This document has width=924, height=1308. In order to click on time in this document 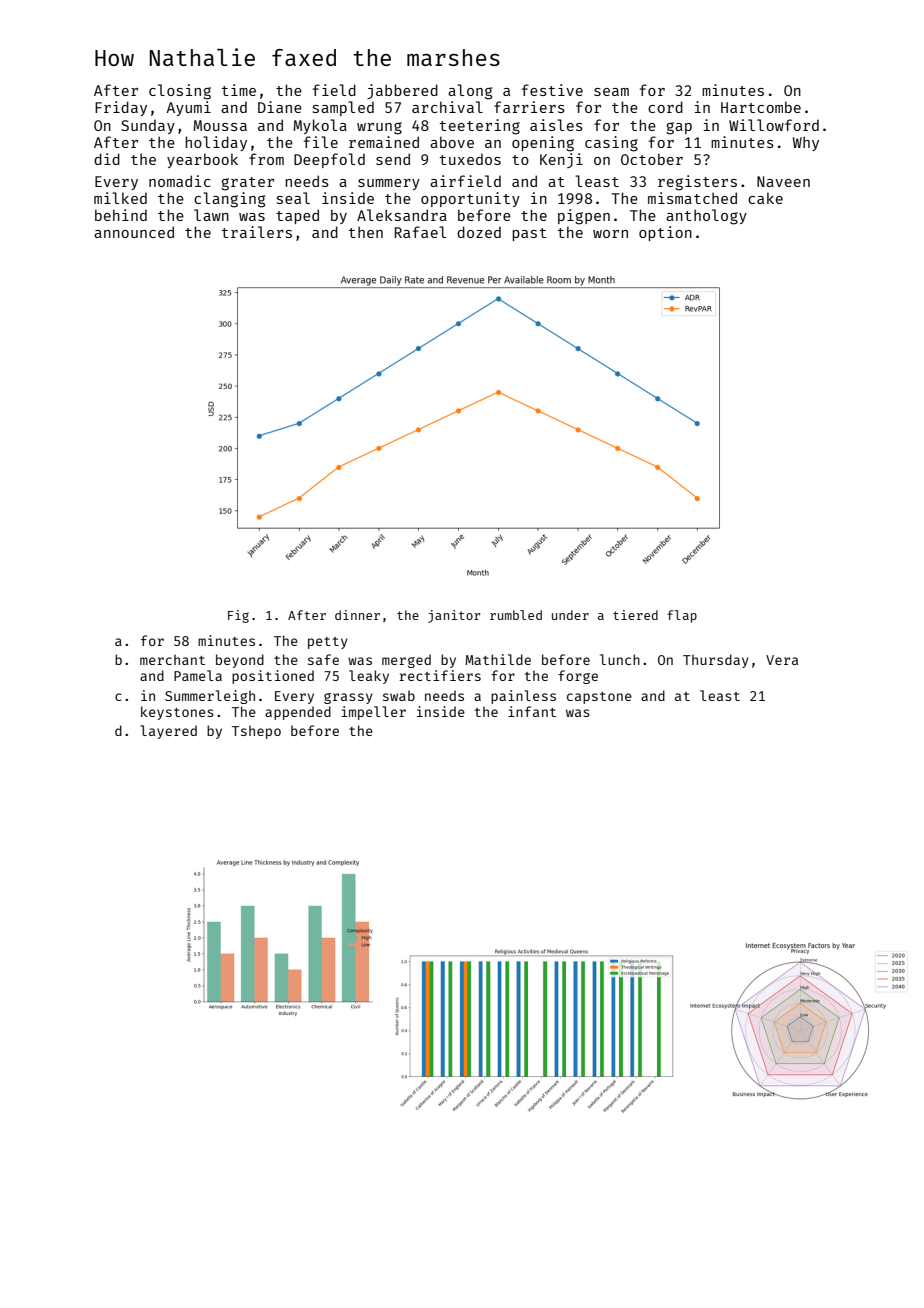, I will do `click(239, 90)`.
